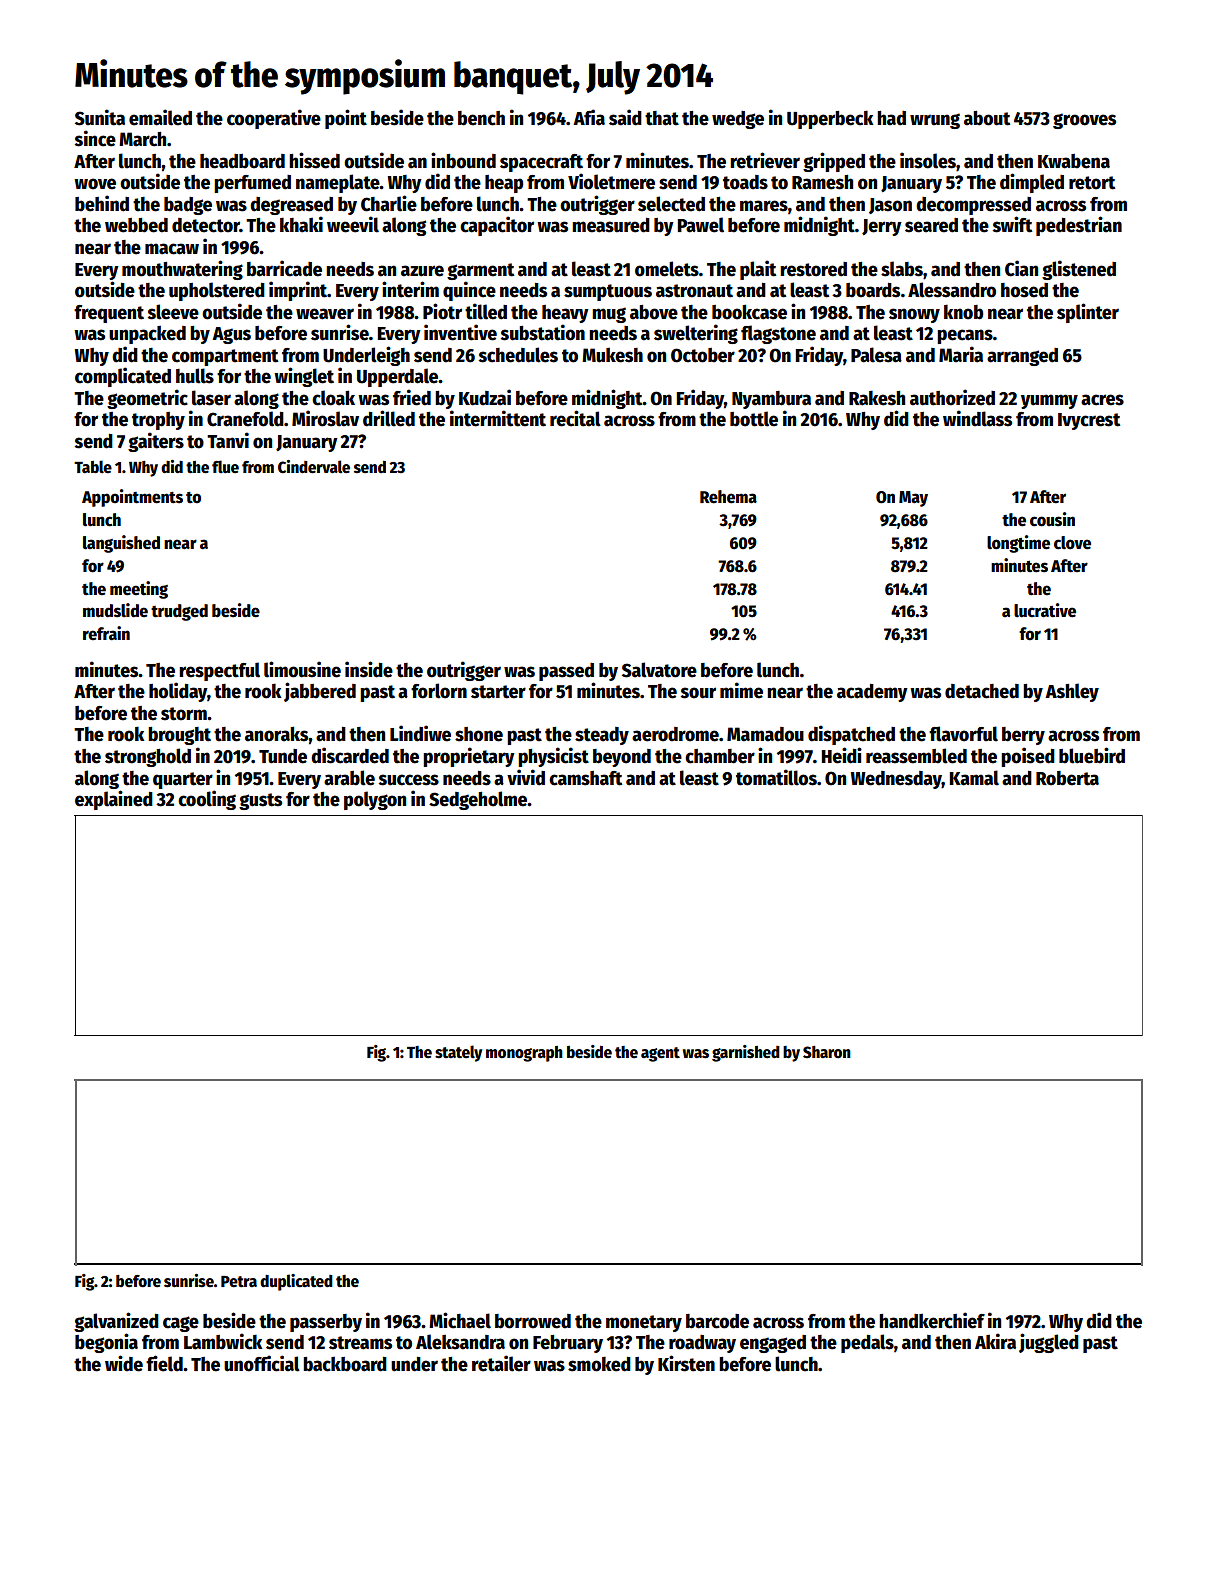  What do you see at coordinates (345, 1364) in the image?
I see `backboard` at bounding box center [345, 1364].
